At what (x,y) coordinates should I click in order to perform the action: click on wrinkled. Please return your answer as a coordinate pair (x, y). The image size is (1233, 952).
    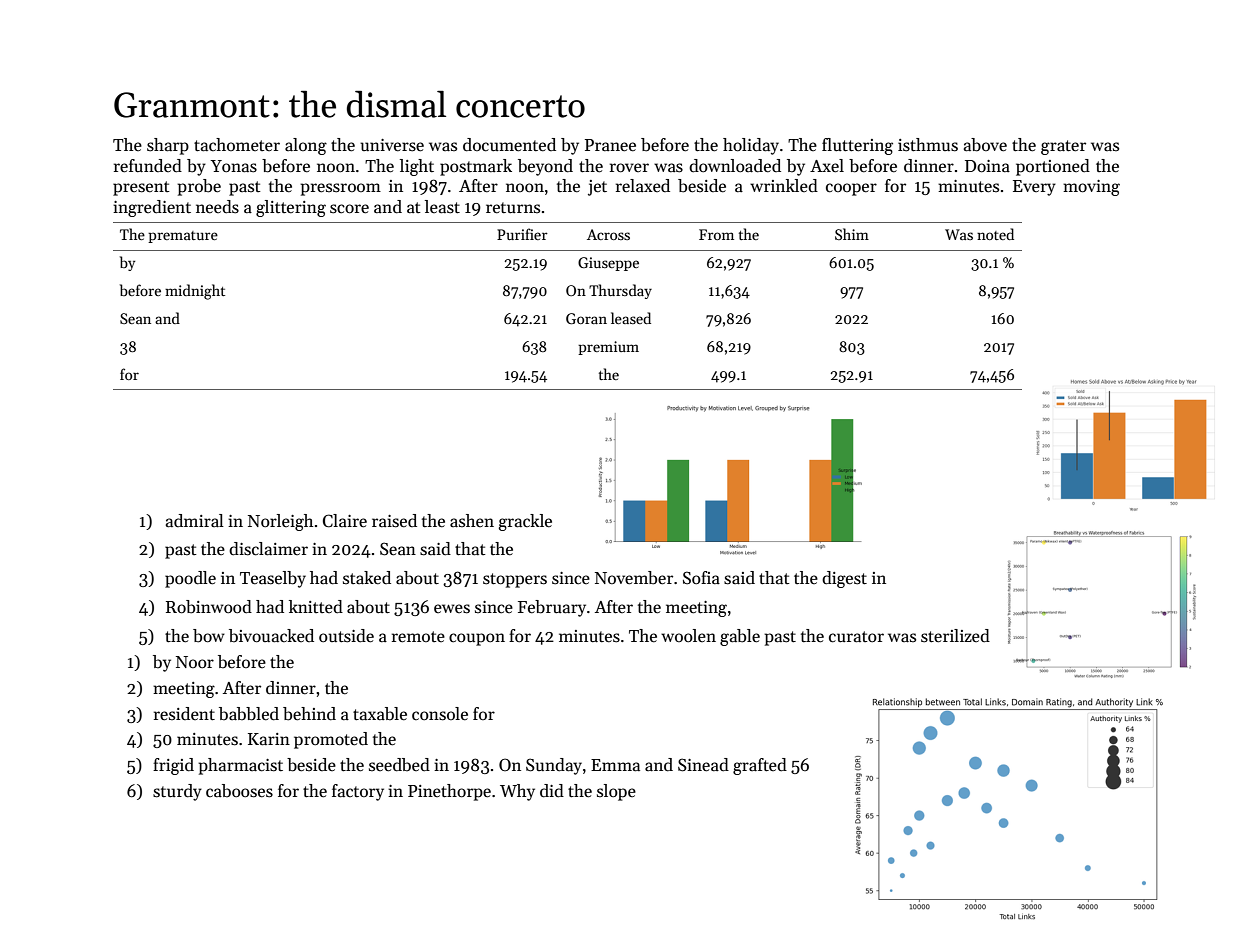
    Looking at the image, I should click on (784, 186).
